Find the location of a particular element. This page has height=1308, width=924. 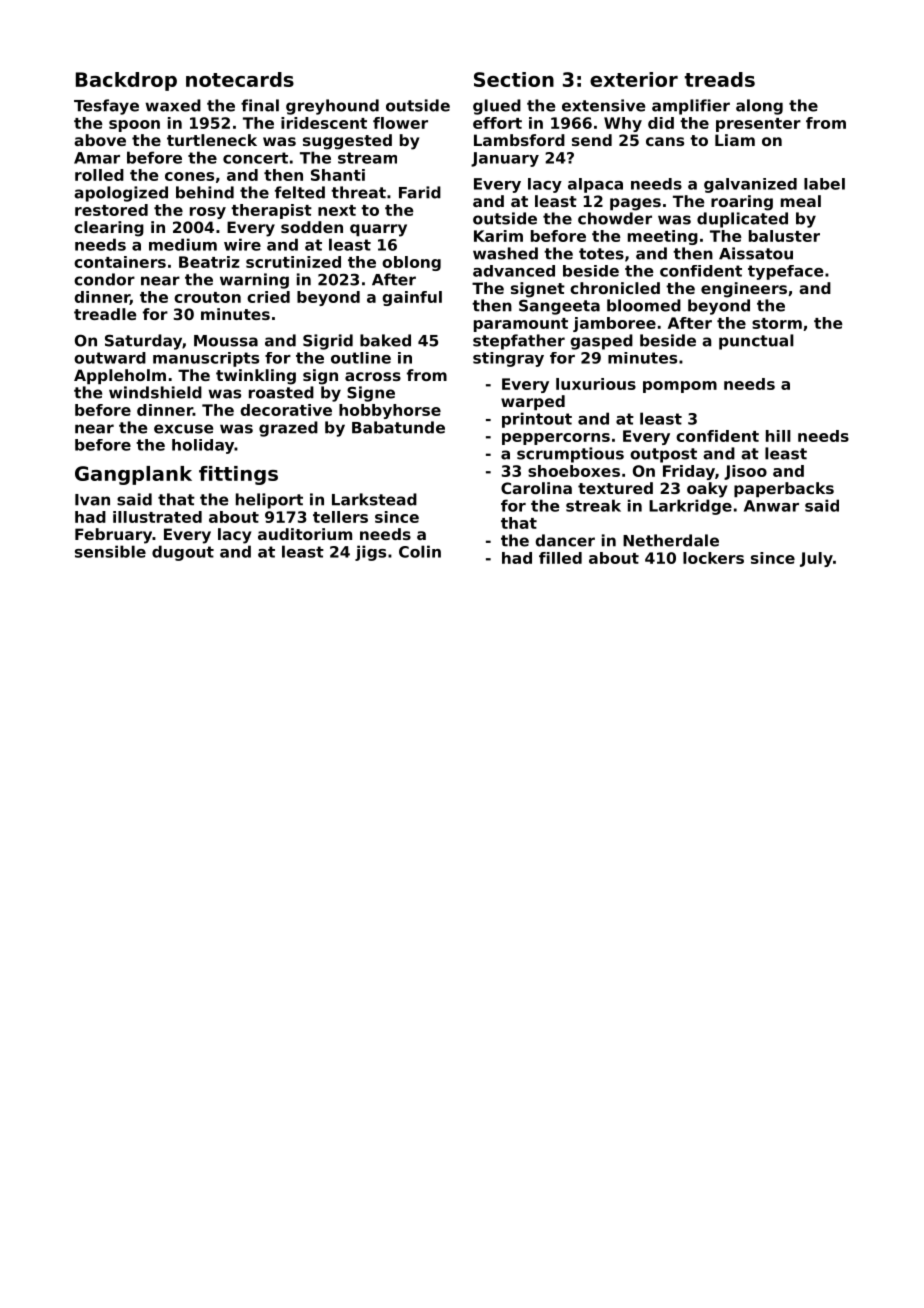

containers is located at coordinates (120, 262).
